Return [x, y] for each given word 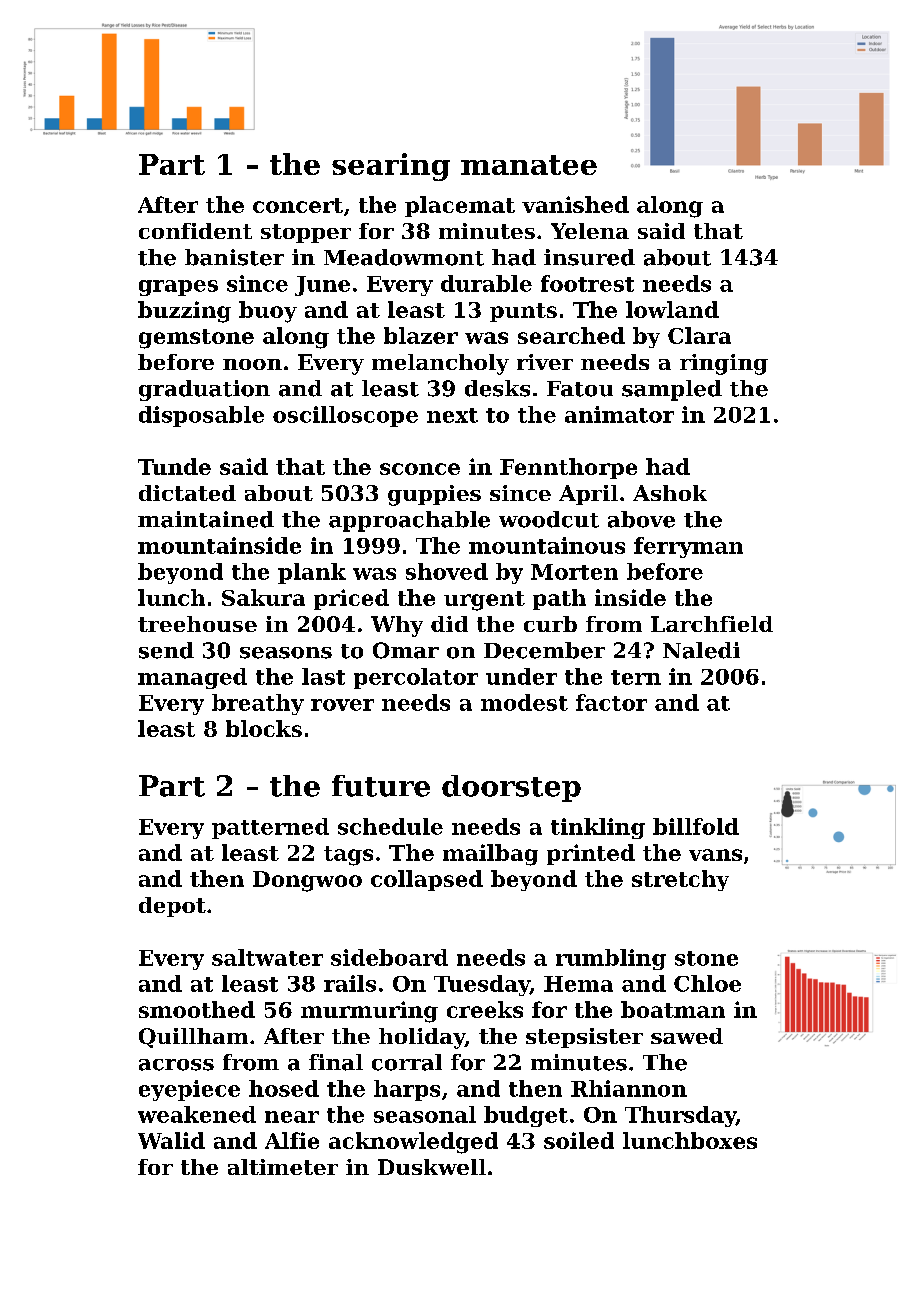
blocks [264, 728]
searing [391, 167]
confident [195, 231]
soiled [579, 1140]
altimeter [283, 1167]
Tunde [174, 466]
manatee [529, 165]
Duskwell [432, 1167]
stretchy [680, 880]
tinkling [598, 828]
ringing [724, 364]
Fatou [580, 389]
